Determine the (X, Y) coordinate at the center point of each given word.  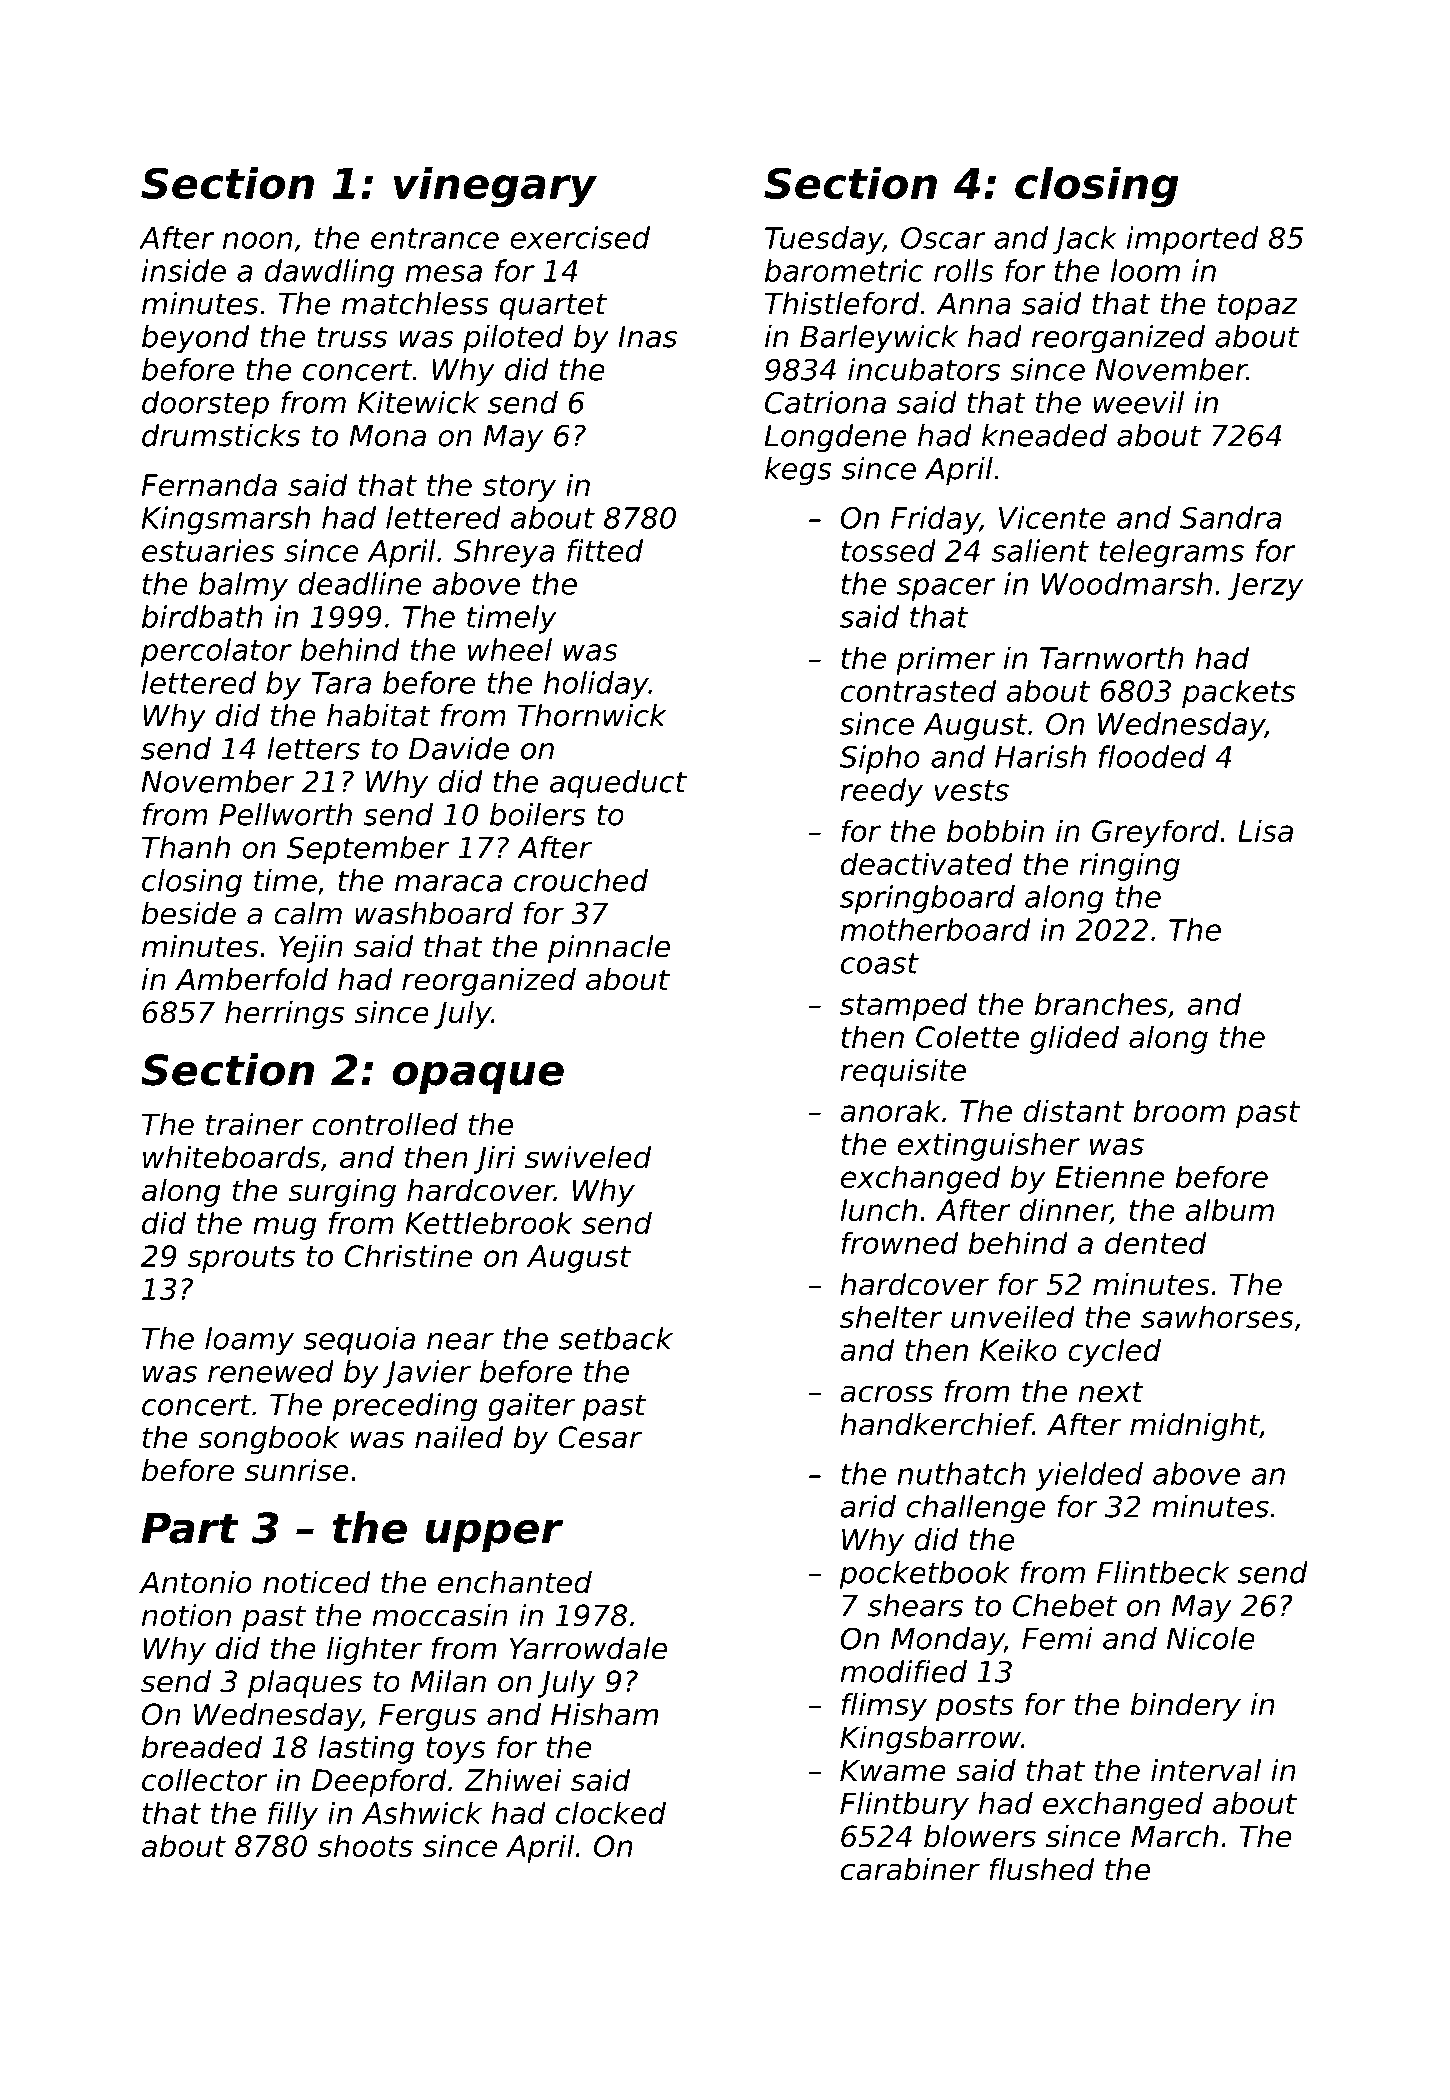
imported (1193, 240)
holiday (596, 685)
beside (189, 913)
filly (293, 1815)
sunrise (297, 1470)
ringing (1129, 866)
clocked (611, 1812)
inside (184, 270)
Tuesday (824, 240)
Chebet (1065, 1605)
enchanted (515, 1582)
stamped (903, 1006)
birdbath (202, 616)
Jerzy (1266, 587)
